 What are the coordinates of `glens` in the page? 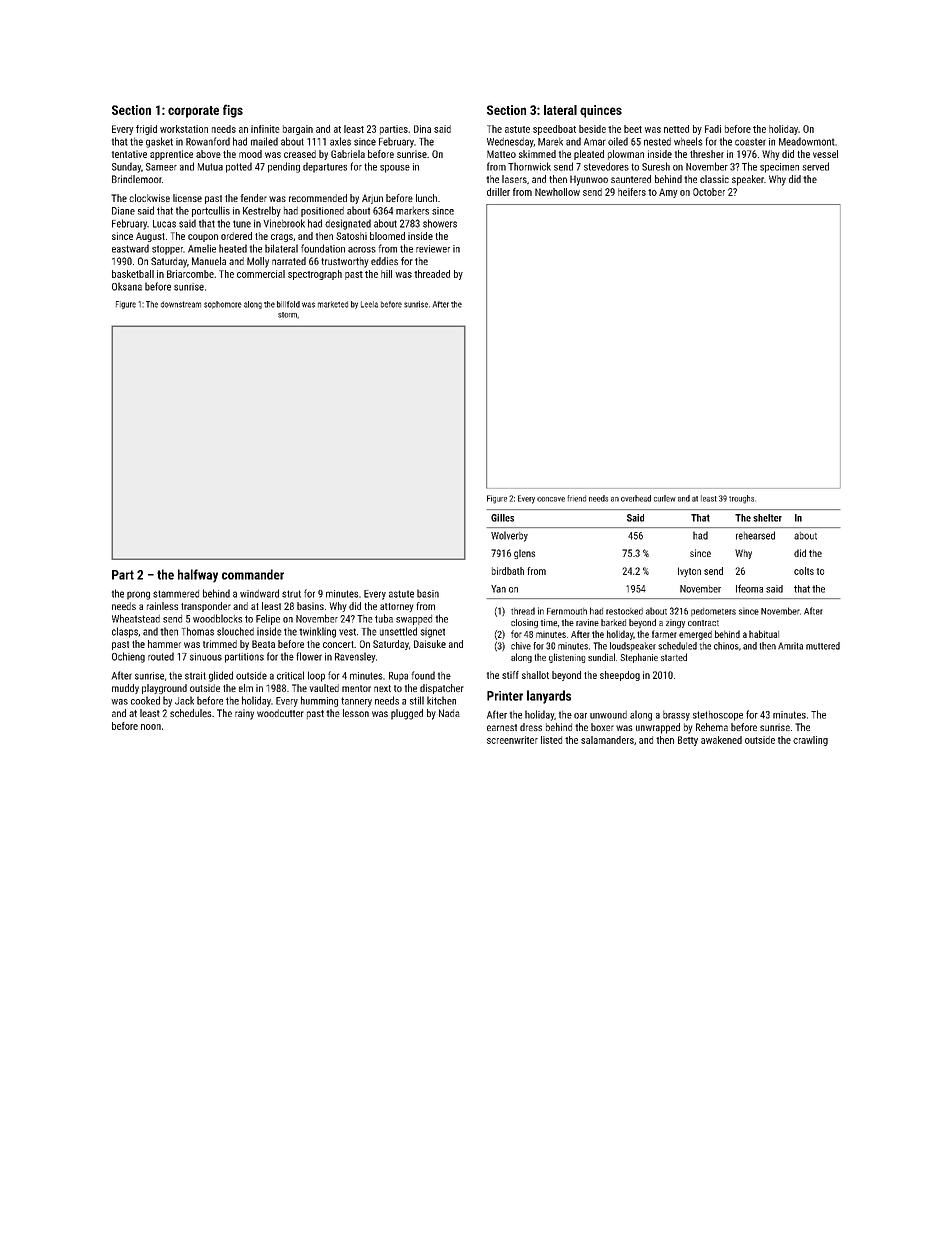 It's located at (524, 554).
